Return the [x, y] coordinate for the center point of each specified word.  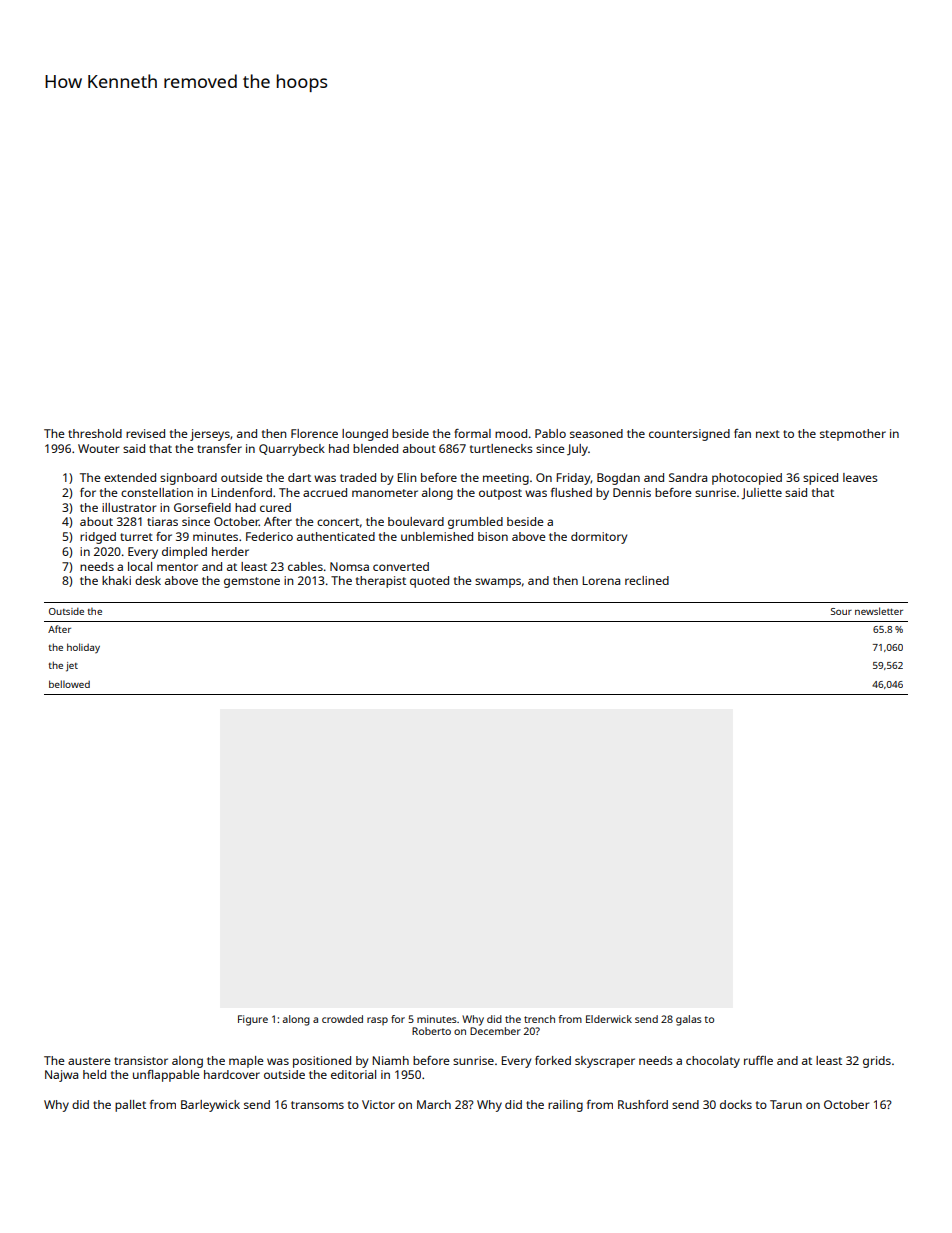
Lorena [601, 580]
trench [539, 1019]
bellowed [69, 684]
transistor [141, 1060]
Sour [841, 611]
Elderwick [609, 1019]
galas [689, 1020]
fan [742, 433]
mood [511, 433]
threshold [95, 433]
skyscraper [605, 1062]
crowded [342, 1019]
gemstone [252, 582]
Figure [253, 1020]
